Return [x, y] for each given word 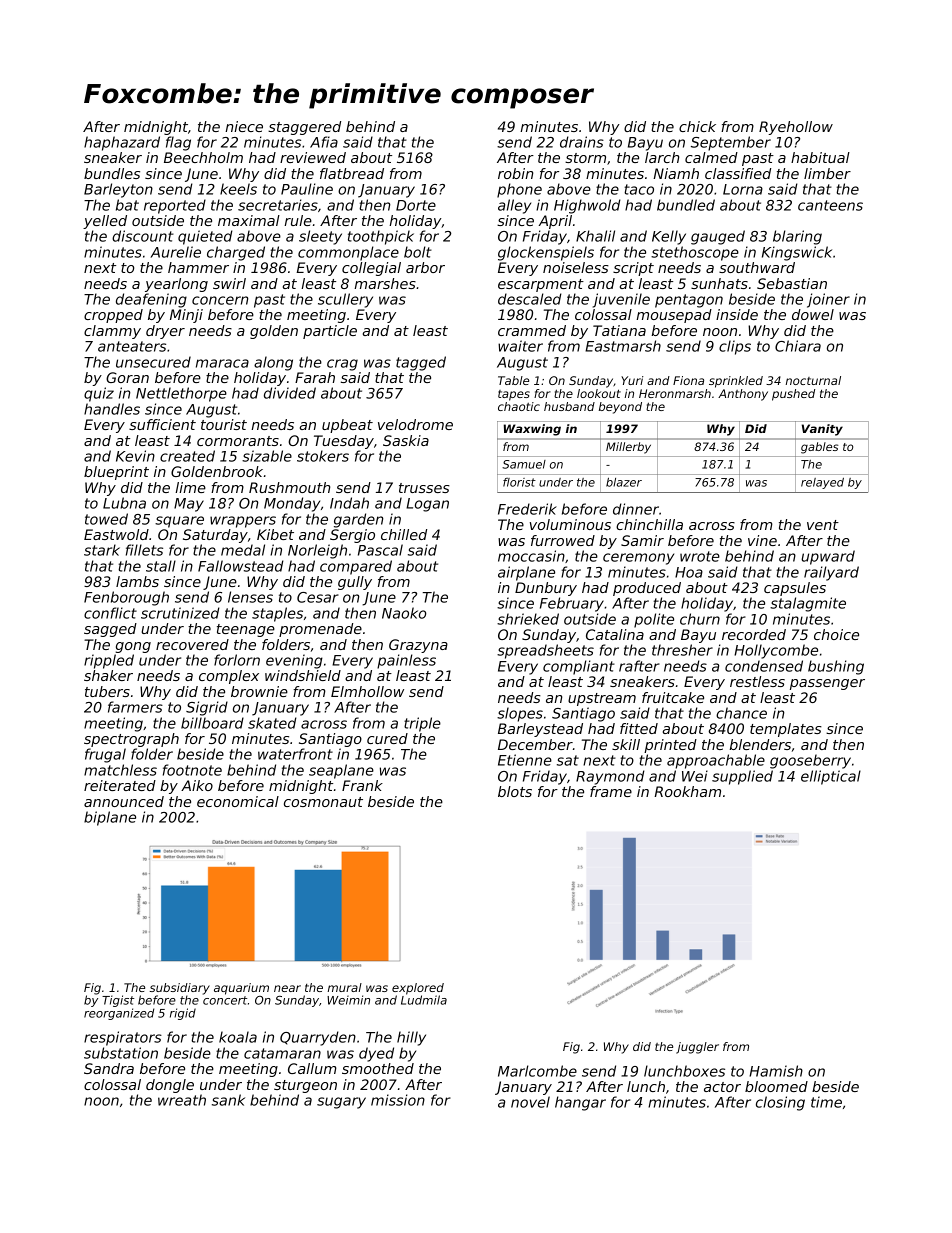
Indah [349, 503]
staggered [304, 128]
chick [697, 126]
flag [178, 143]
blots [515, 791]
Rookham [687, 791]
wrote [700, 556]
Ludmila [424, 1000]
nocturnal [813, 380]
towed [106, 519]
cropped [113, 316]
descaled [530, 299]
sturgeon [305, 1086]
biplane [110, 818]
